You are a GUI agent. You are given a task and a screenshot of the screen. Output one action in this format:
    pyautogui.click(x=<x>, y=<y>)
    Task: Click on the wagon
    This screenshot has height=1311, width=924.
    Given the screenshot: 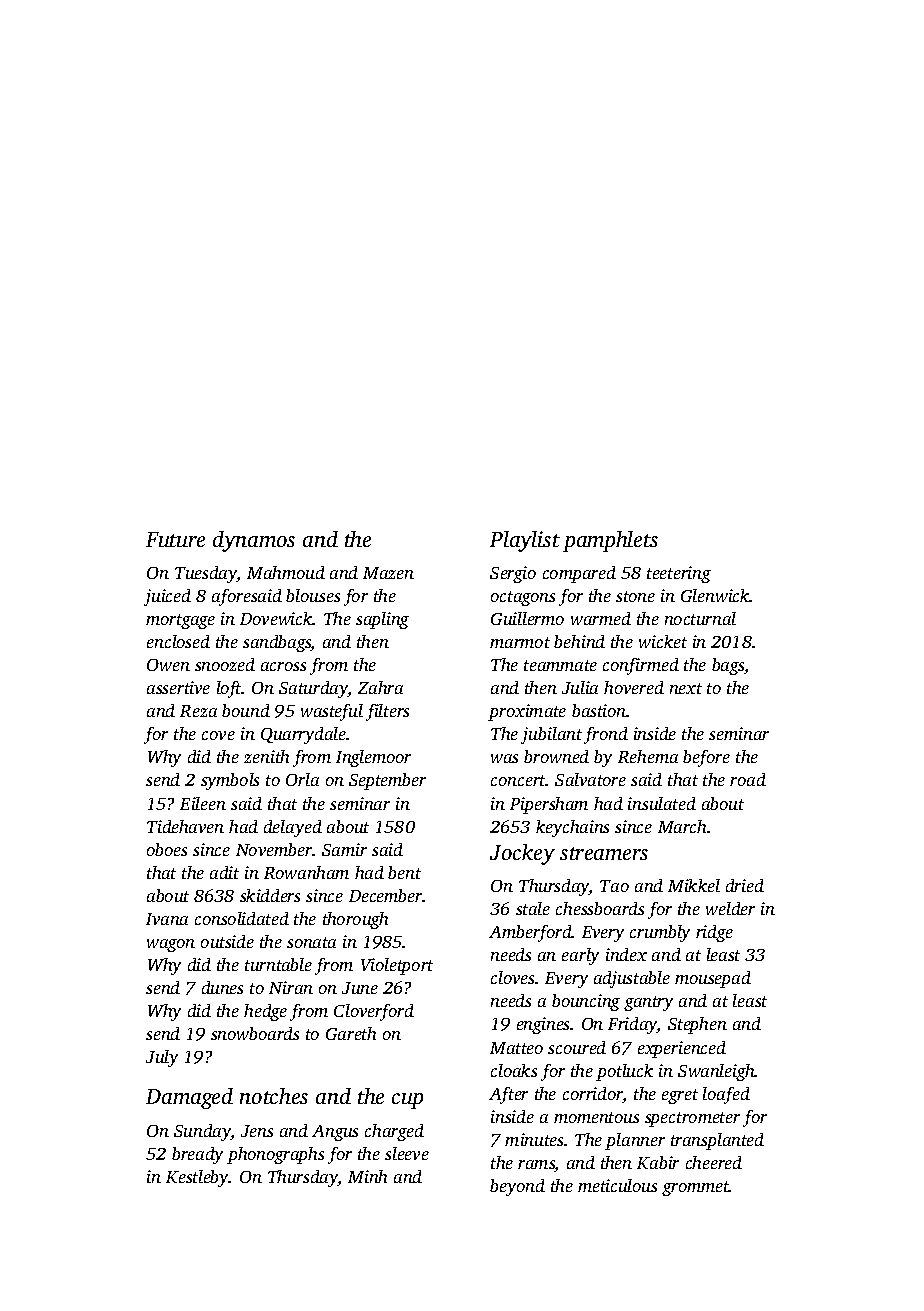 What is the action you would take?
    pyautogui.click(x=171, y=945)
